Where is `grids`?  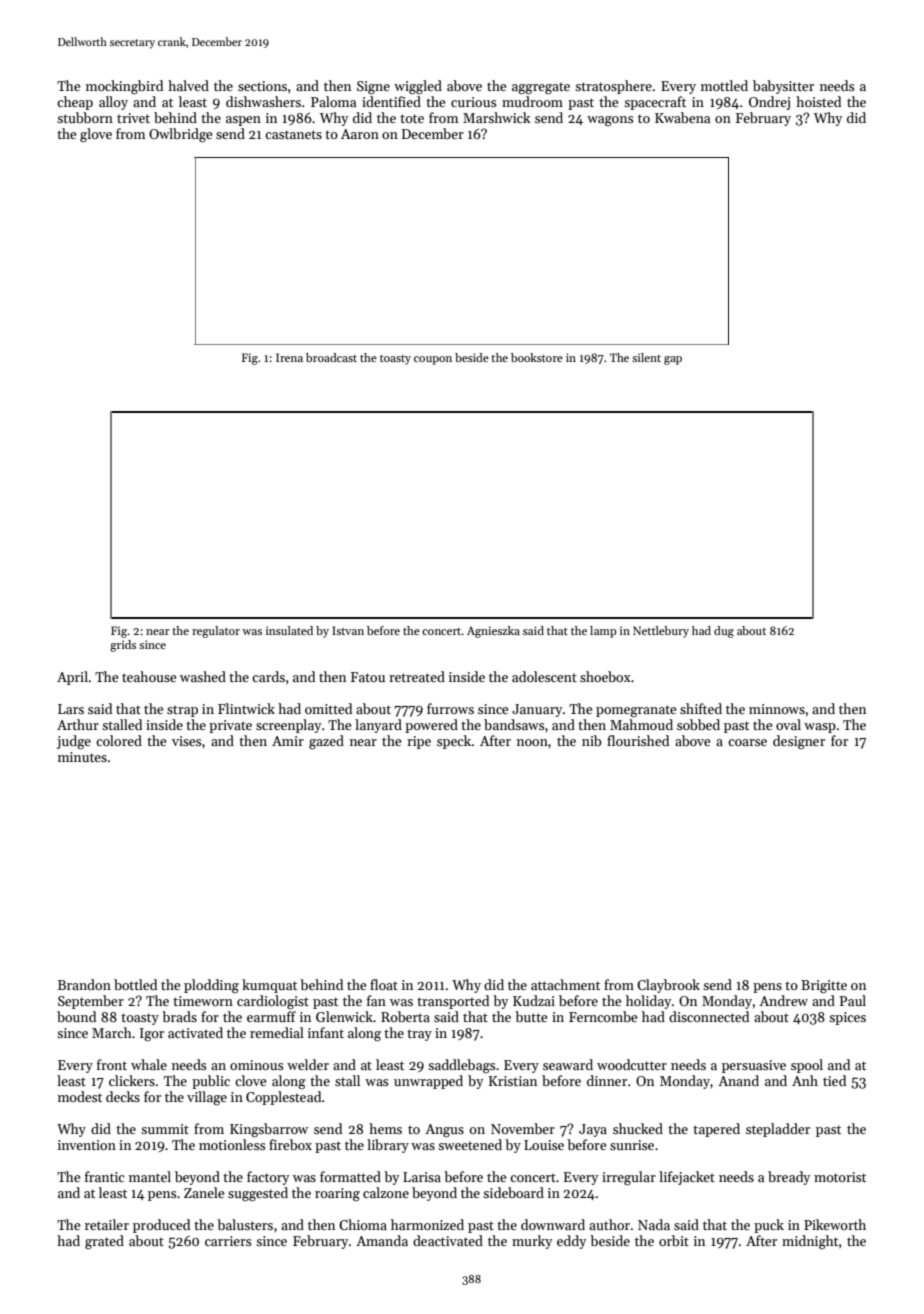 grids is located at coordinates (123, 646).
